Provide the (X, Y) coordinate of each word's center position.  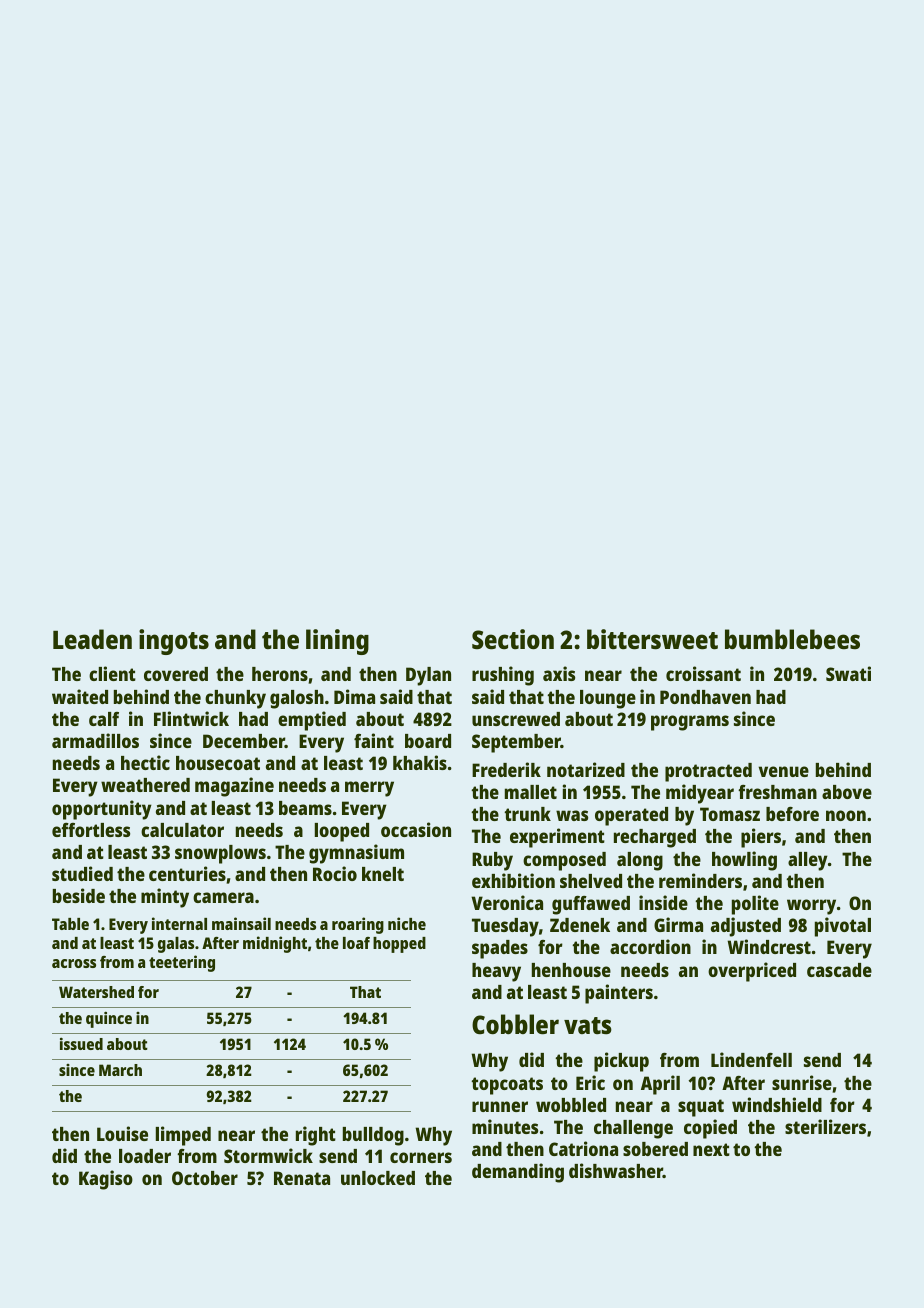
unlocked (378, 1178)
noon (846, 815)
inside (663, 902)
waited (80, 696)
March (120, 1070)
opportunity (102, 810)
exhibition (513, 880)
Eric (590, 1082)
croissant (703, 673)
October (205, 1178)
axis (559, 673)
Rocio (335, 873)
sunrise (802, 1082)
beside (79, 895)
